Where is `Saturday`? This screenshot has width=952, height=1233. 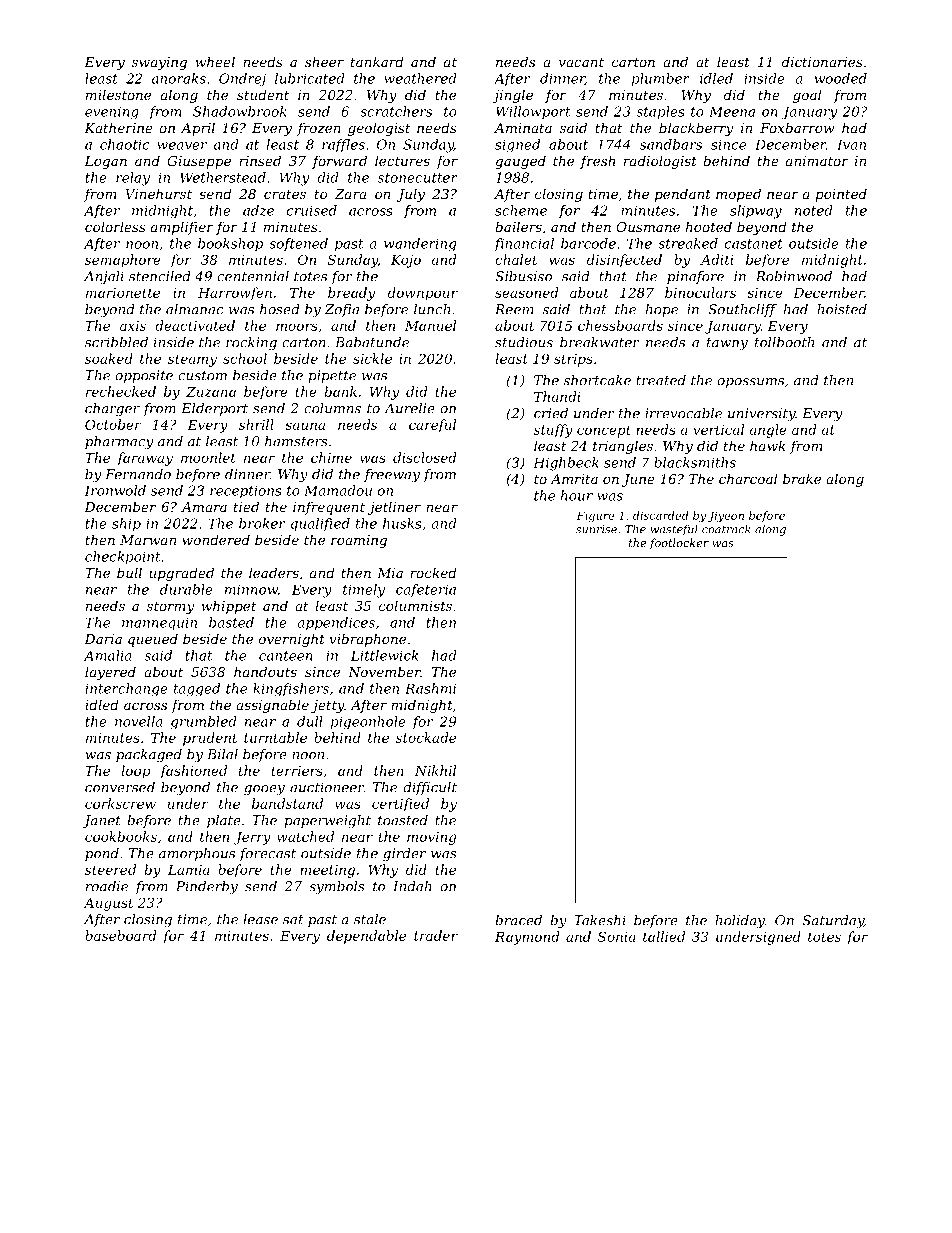
Saturday is located at coordinates (833, 922).
